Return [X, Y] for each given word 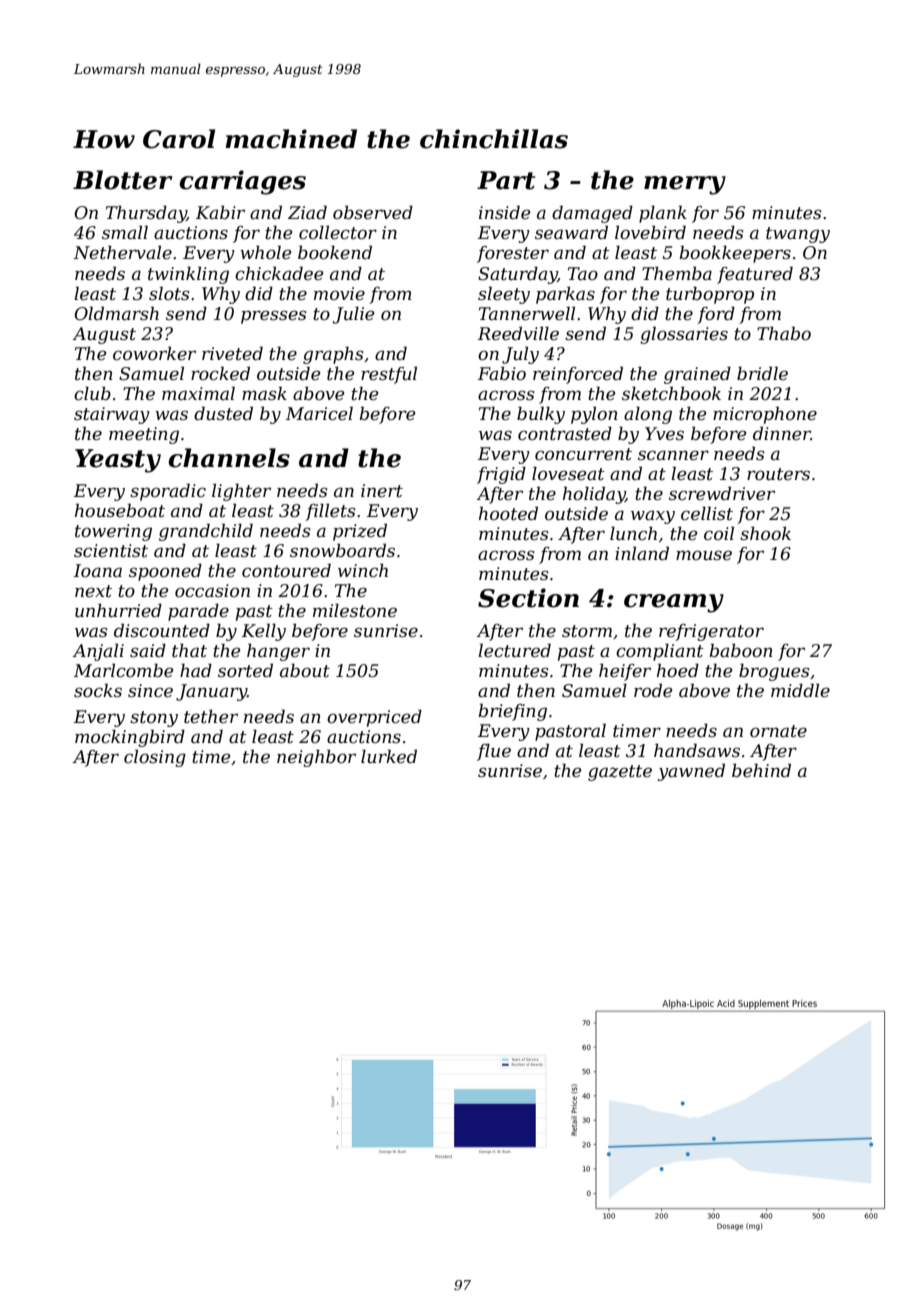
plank [663, 214]
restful [389, 375]
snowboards [342, 550]
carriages [242, 182]
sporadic [168, 492]
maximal [198, 393]
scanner [673, 455]
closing [155, 758]
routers [778, 474]
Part [506, 180]
